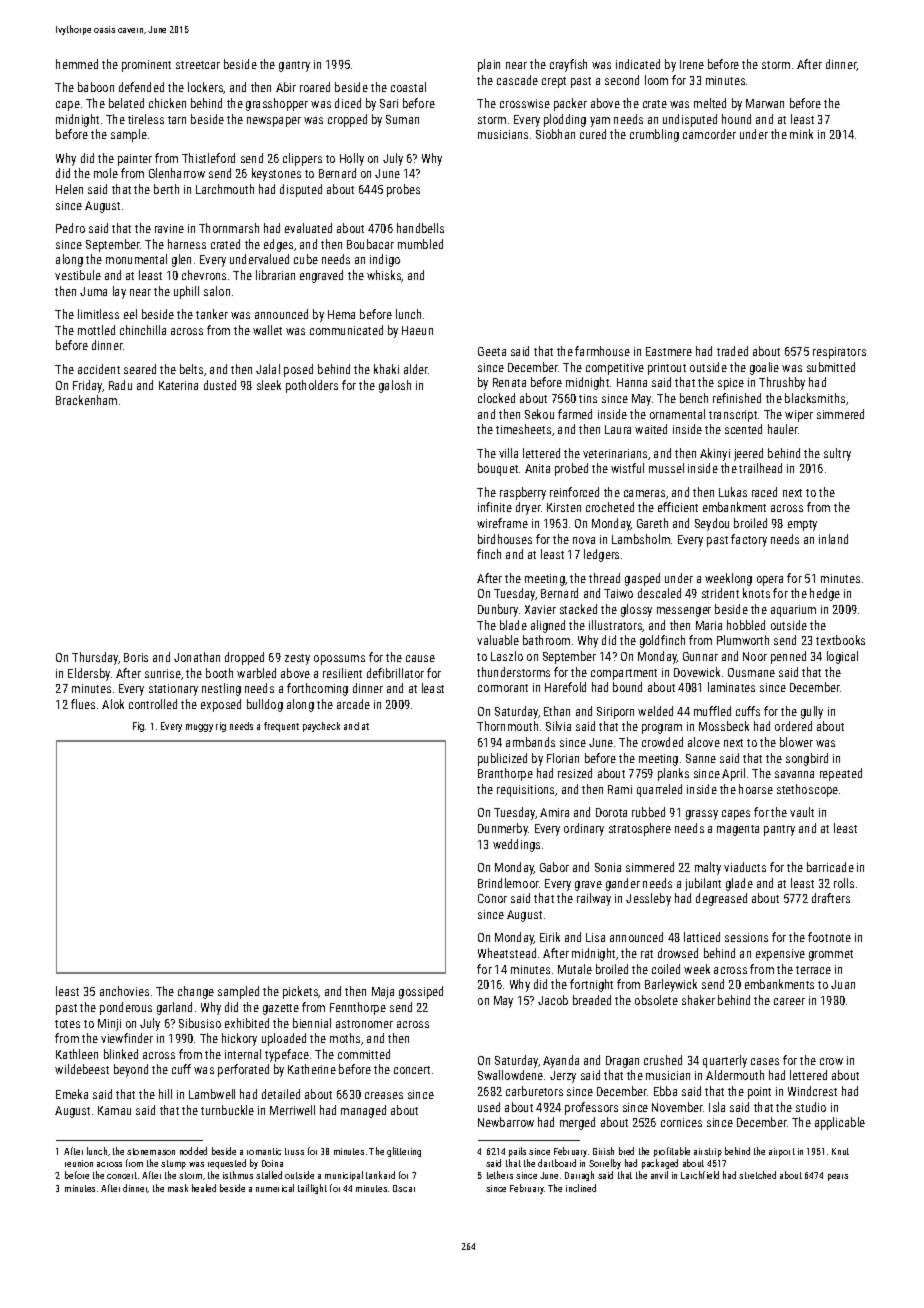  Describe the element at coordinates (321, 727) in the page. I see `paycheck` at that location.
